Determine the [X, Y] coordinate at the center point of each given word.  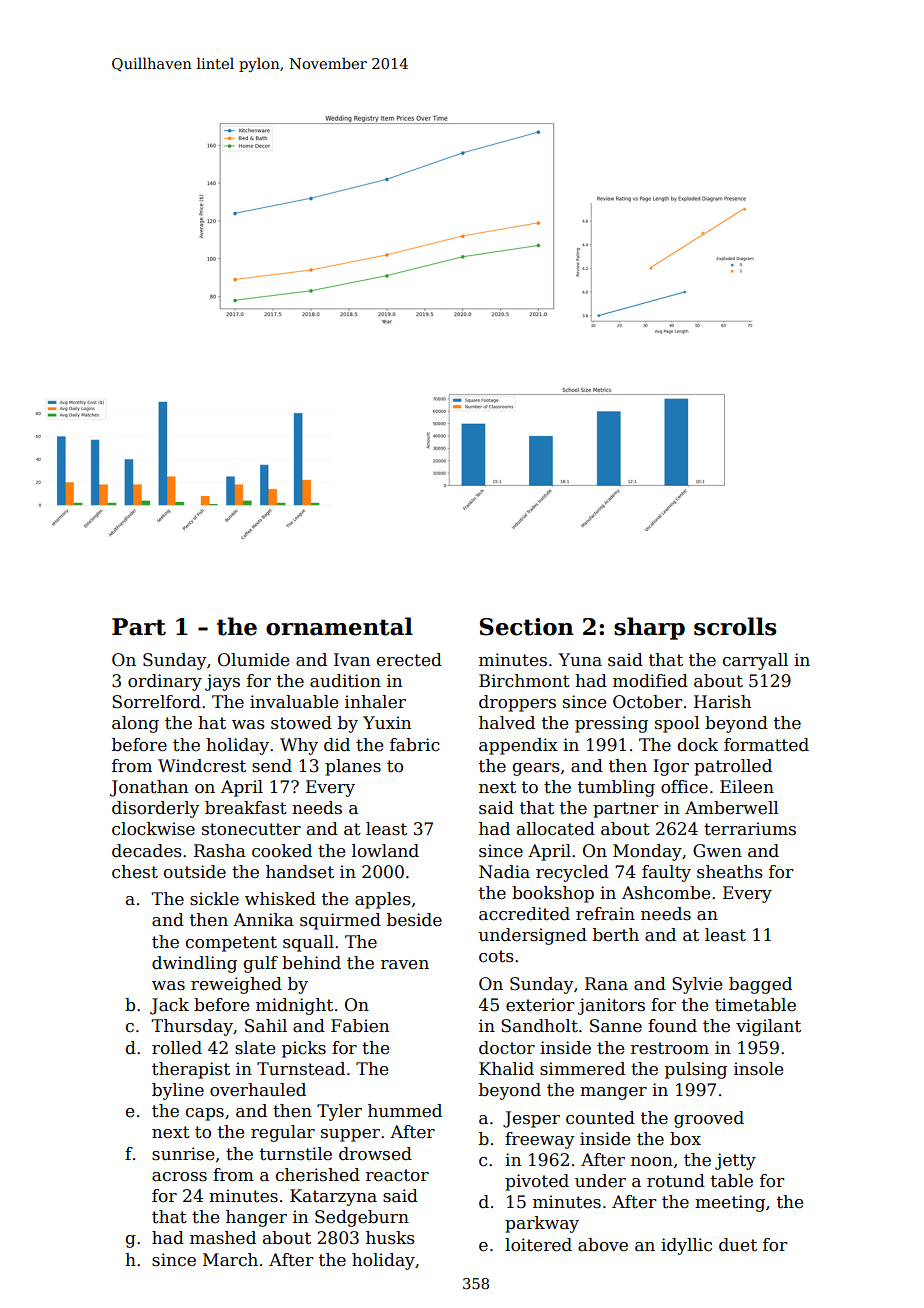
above [603, 1245]
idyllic [686, 1246]
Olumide [253, 660]
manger [613, 1093]
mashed [223, 1238]
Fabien [360, 1026]
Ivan [352, 660]
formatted [766, 745]
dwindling [194, 964]
